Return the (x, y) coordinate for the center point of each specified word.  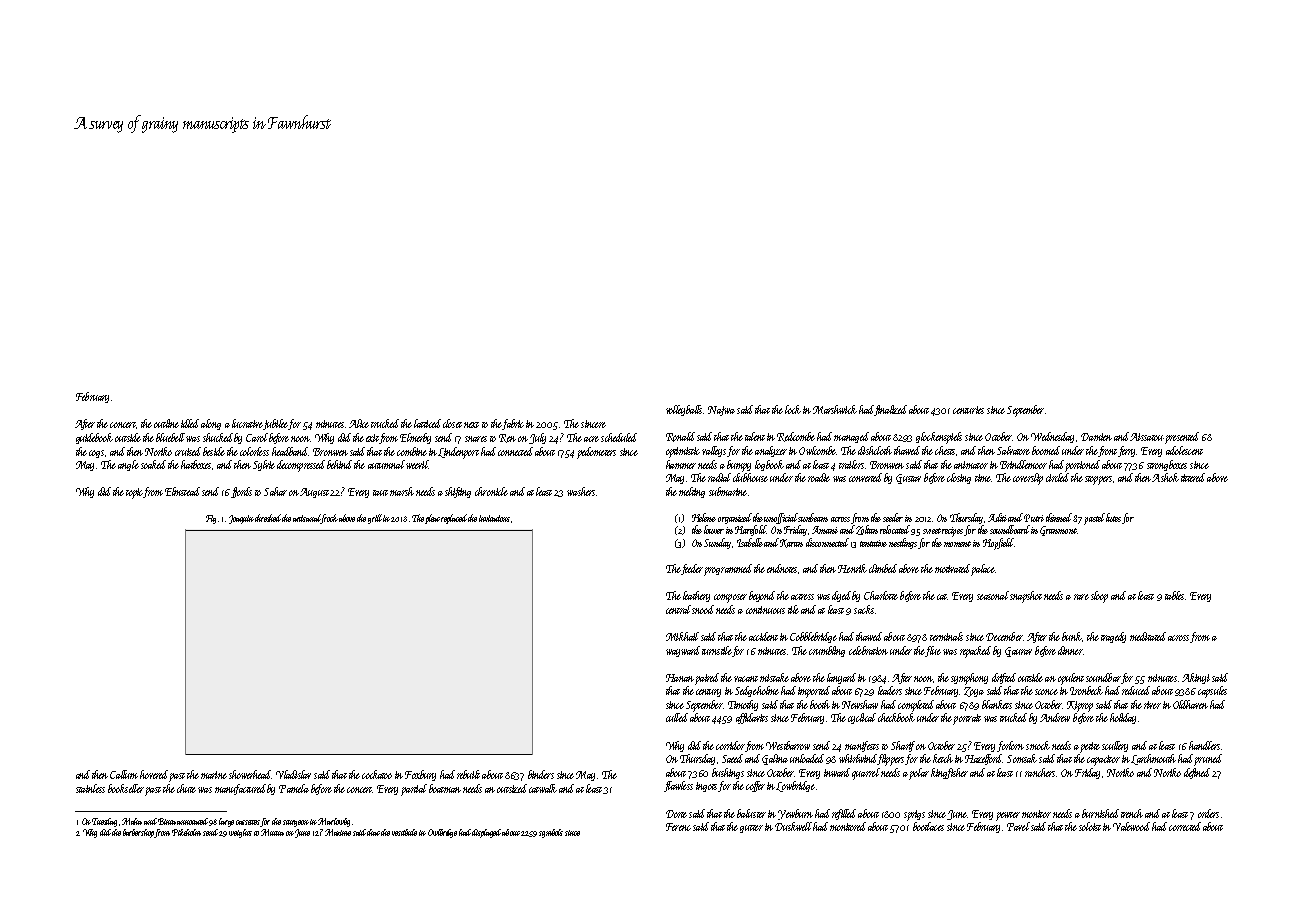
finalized (890, 410)
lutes (1113, 517)
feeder (692, 569)
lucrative (247, 423)
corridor (730, 745)
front (1107, 451)
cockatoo (377, 774)
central (678, 609)
